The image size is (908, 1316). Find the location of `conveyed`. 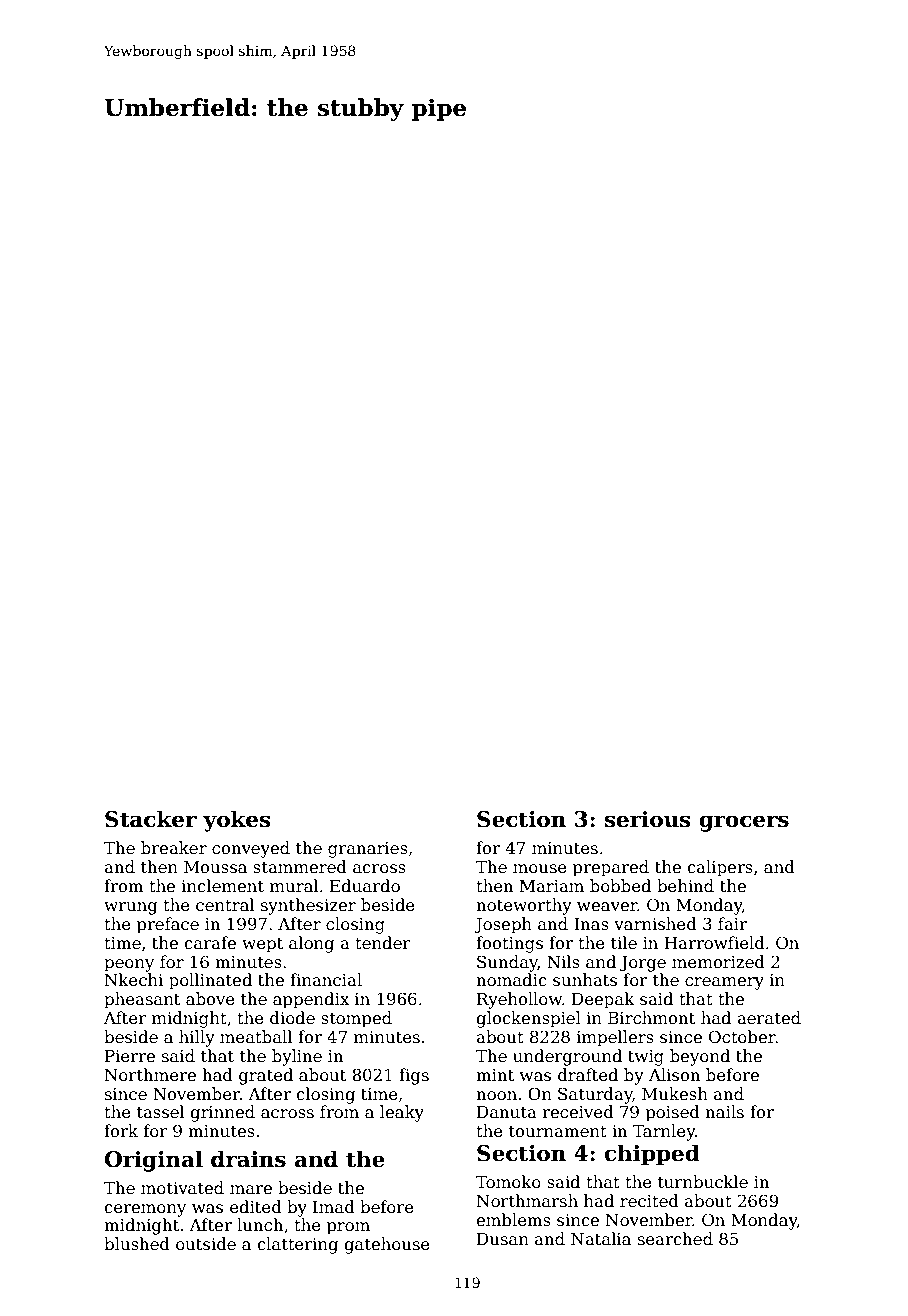

conveyed is located at coordinates (251, 849).
